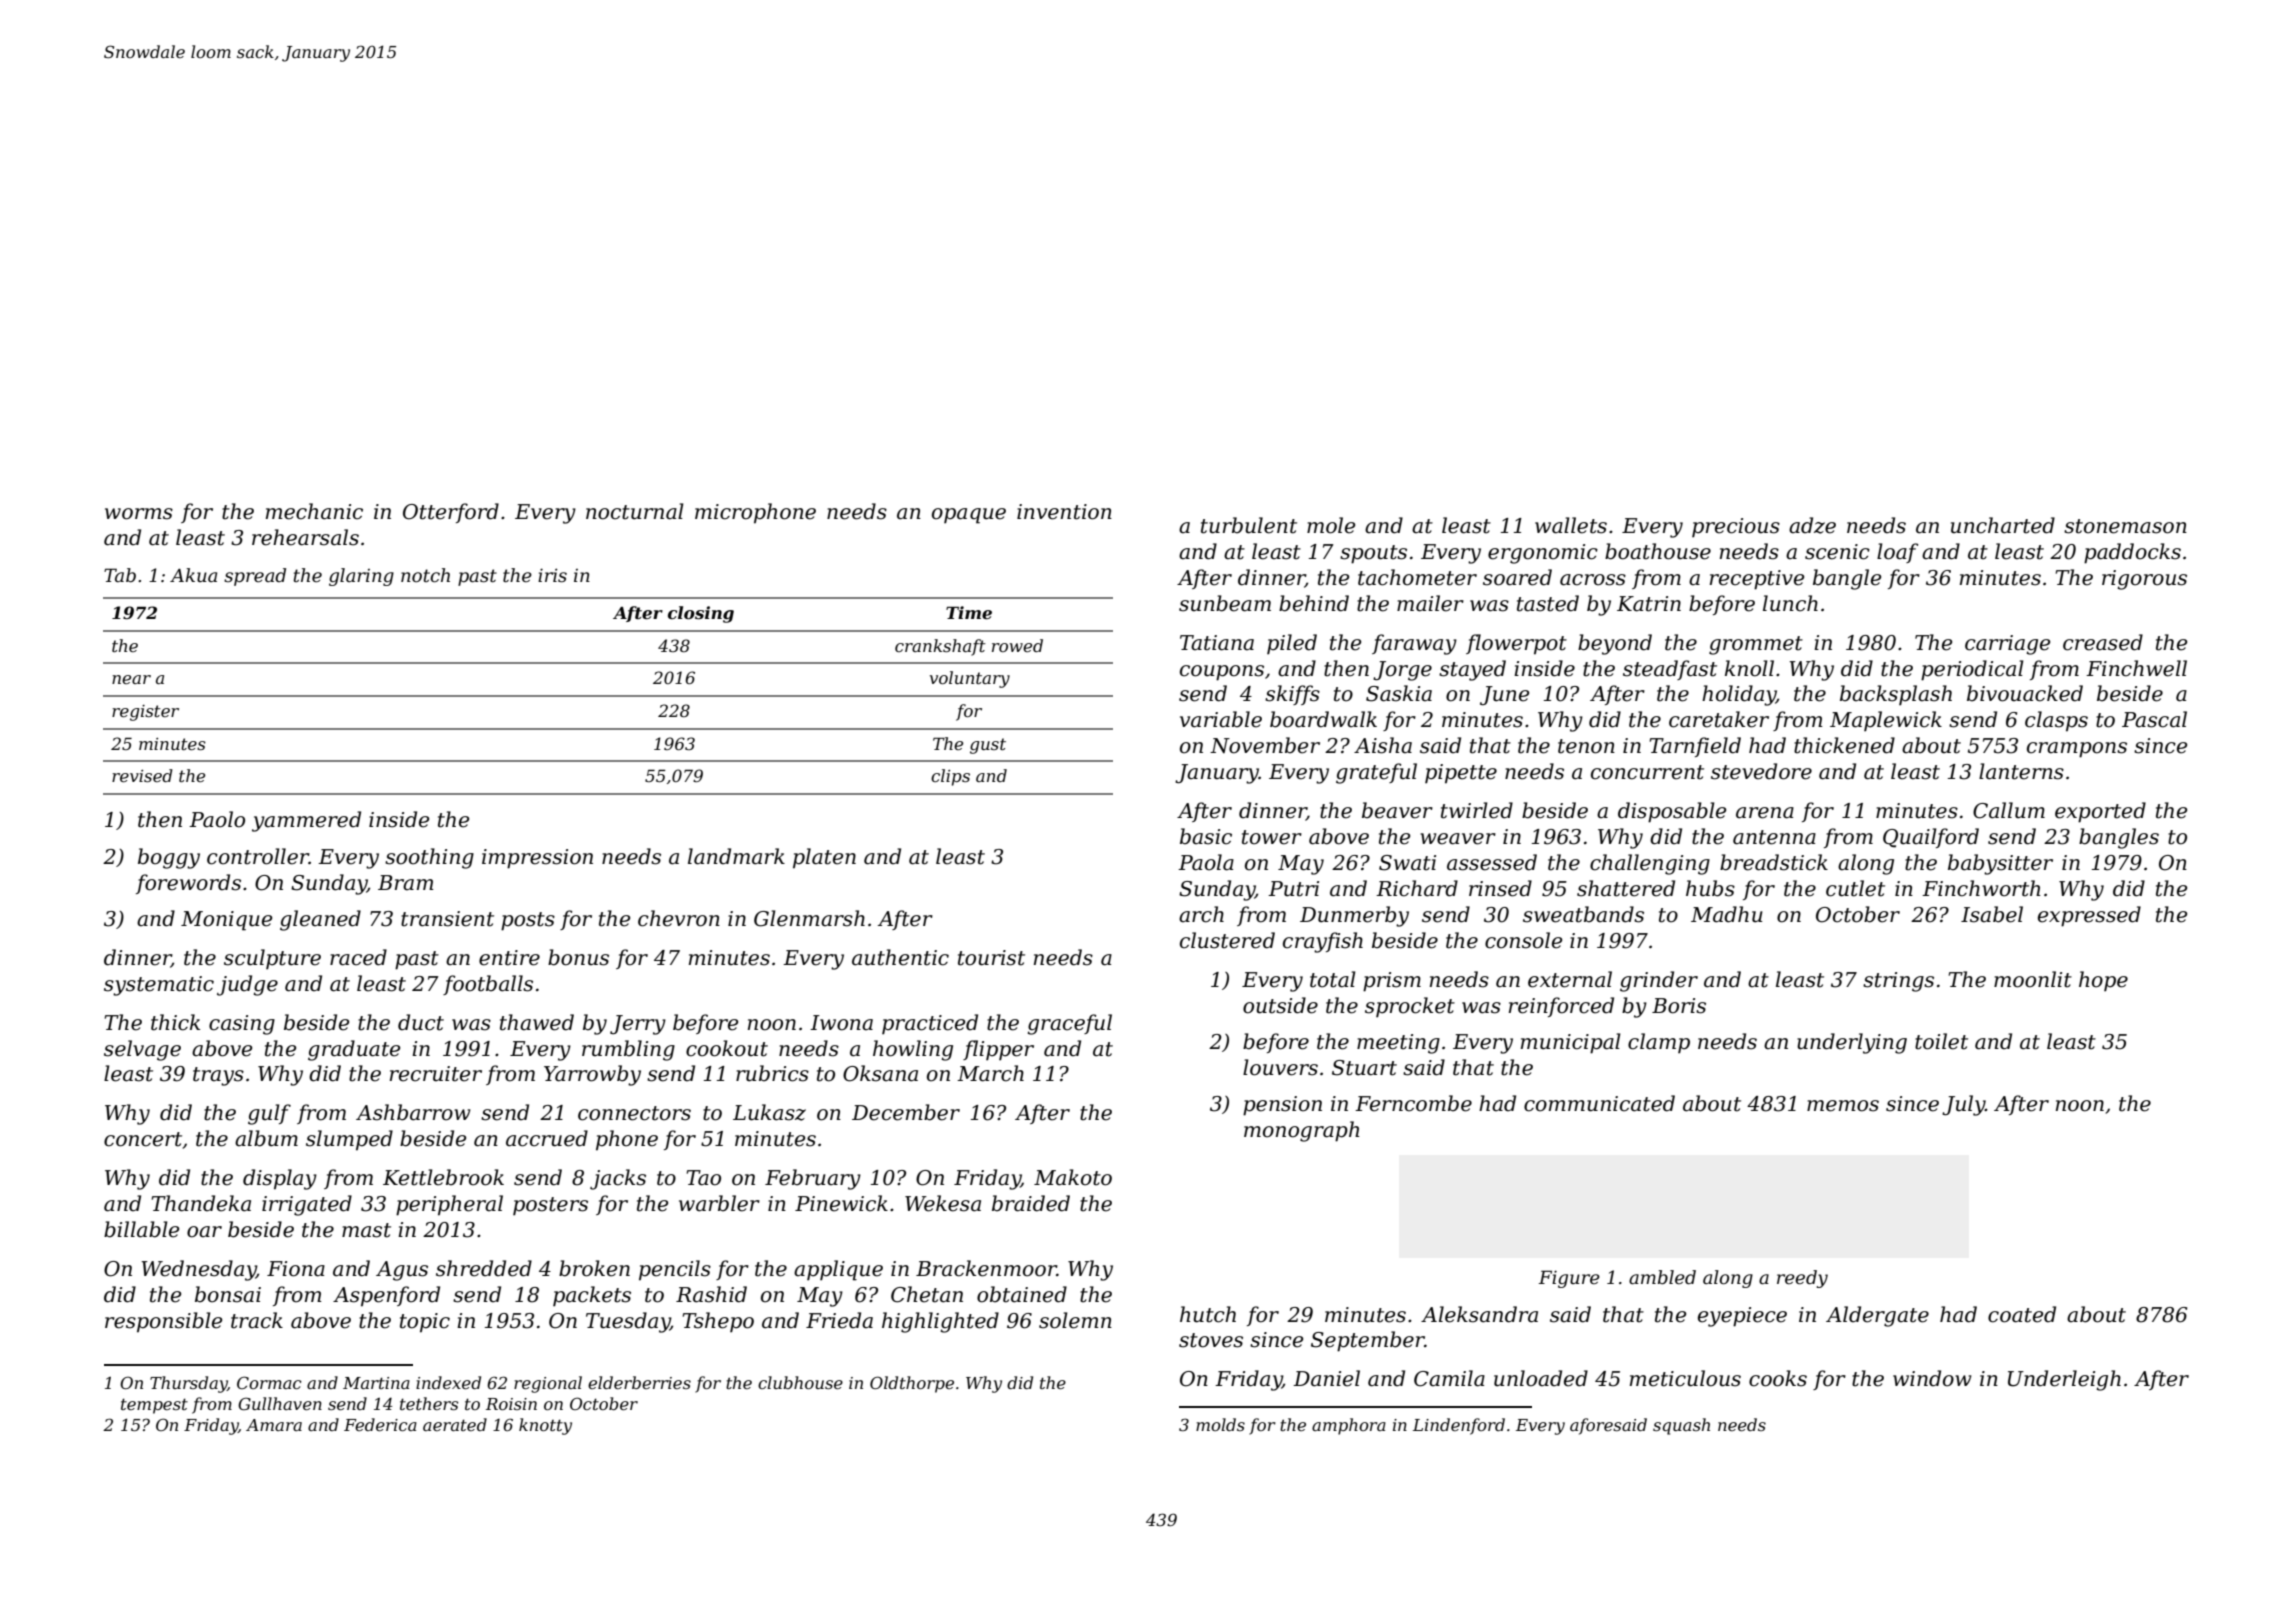  What do you see at coordinates (1802, 1279) in the page?
I see `reedy` at bounding box center [1802, 1279].
